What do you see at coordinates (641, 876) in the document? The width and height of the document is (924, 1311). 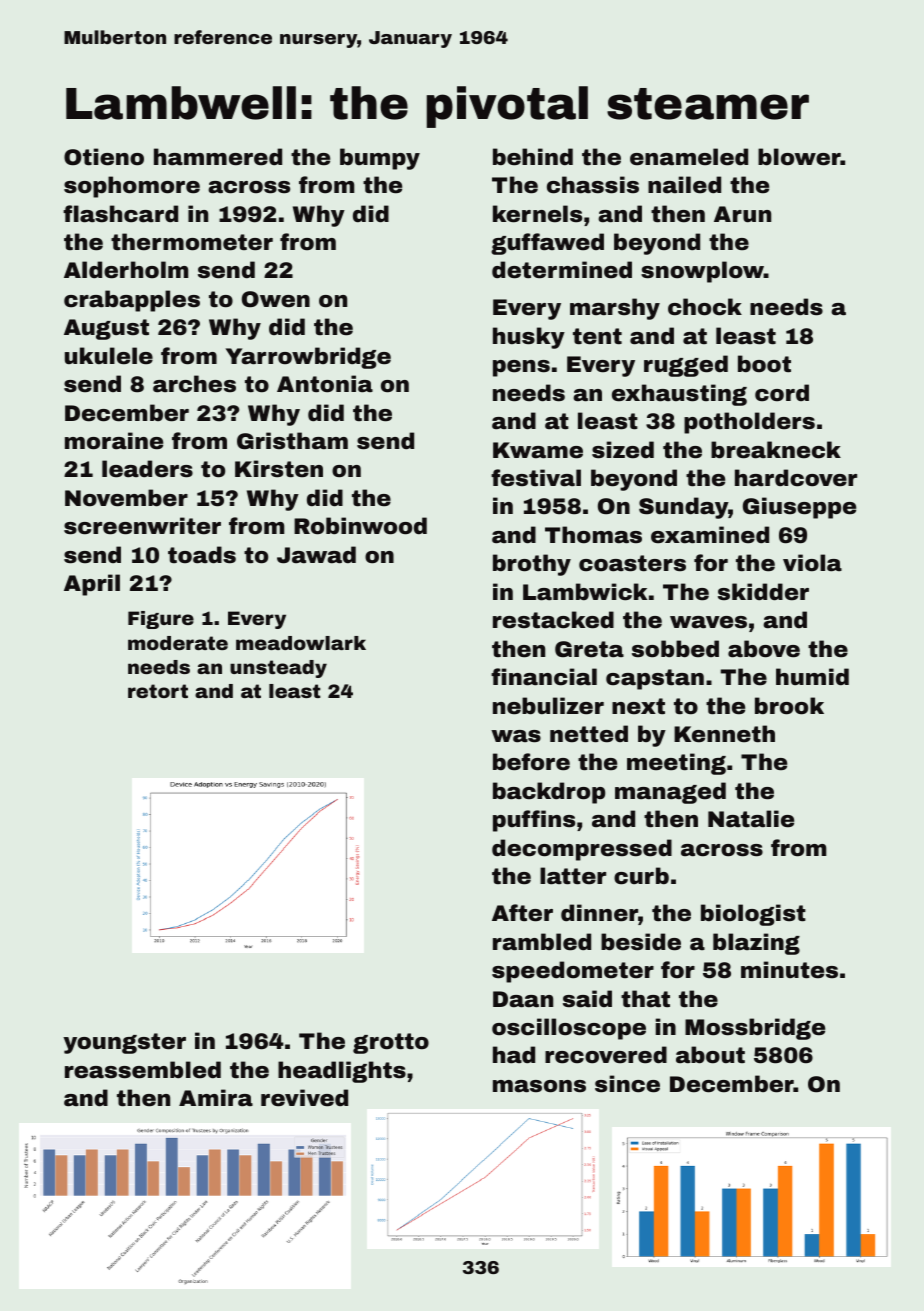 I see `curb` at bounding box center [641, 876].
